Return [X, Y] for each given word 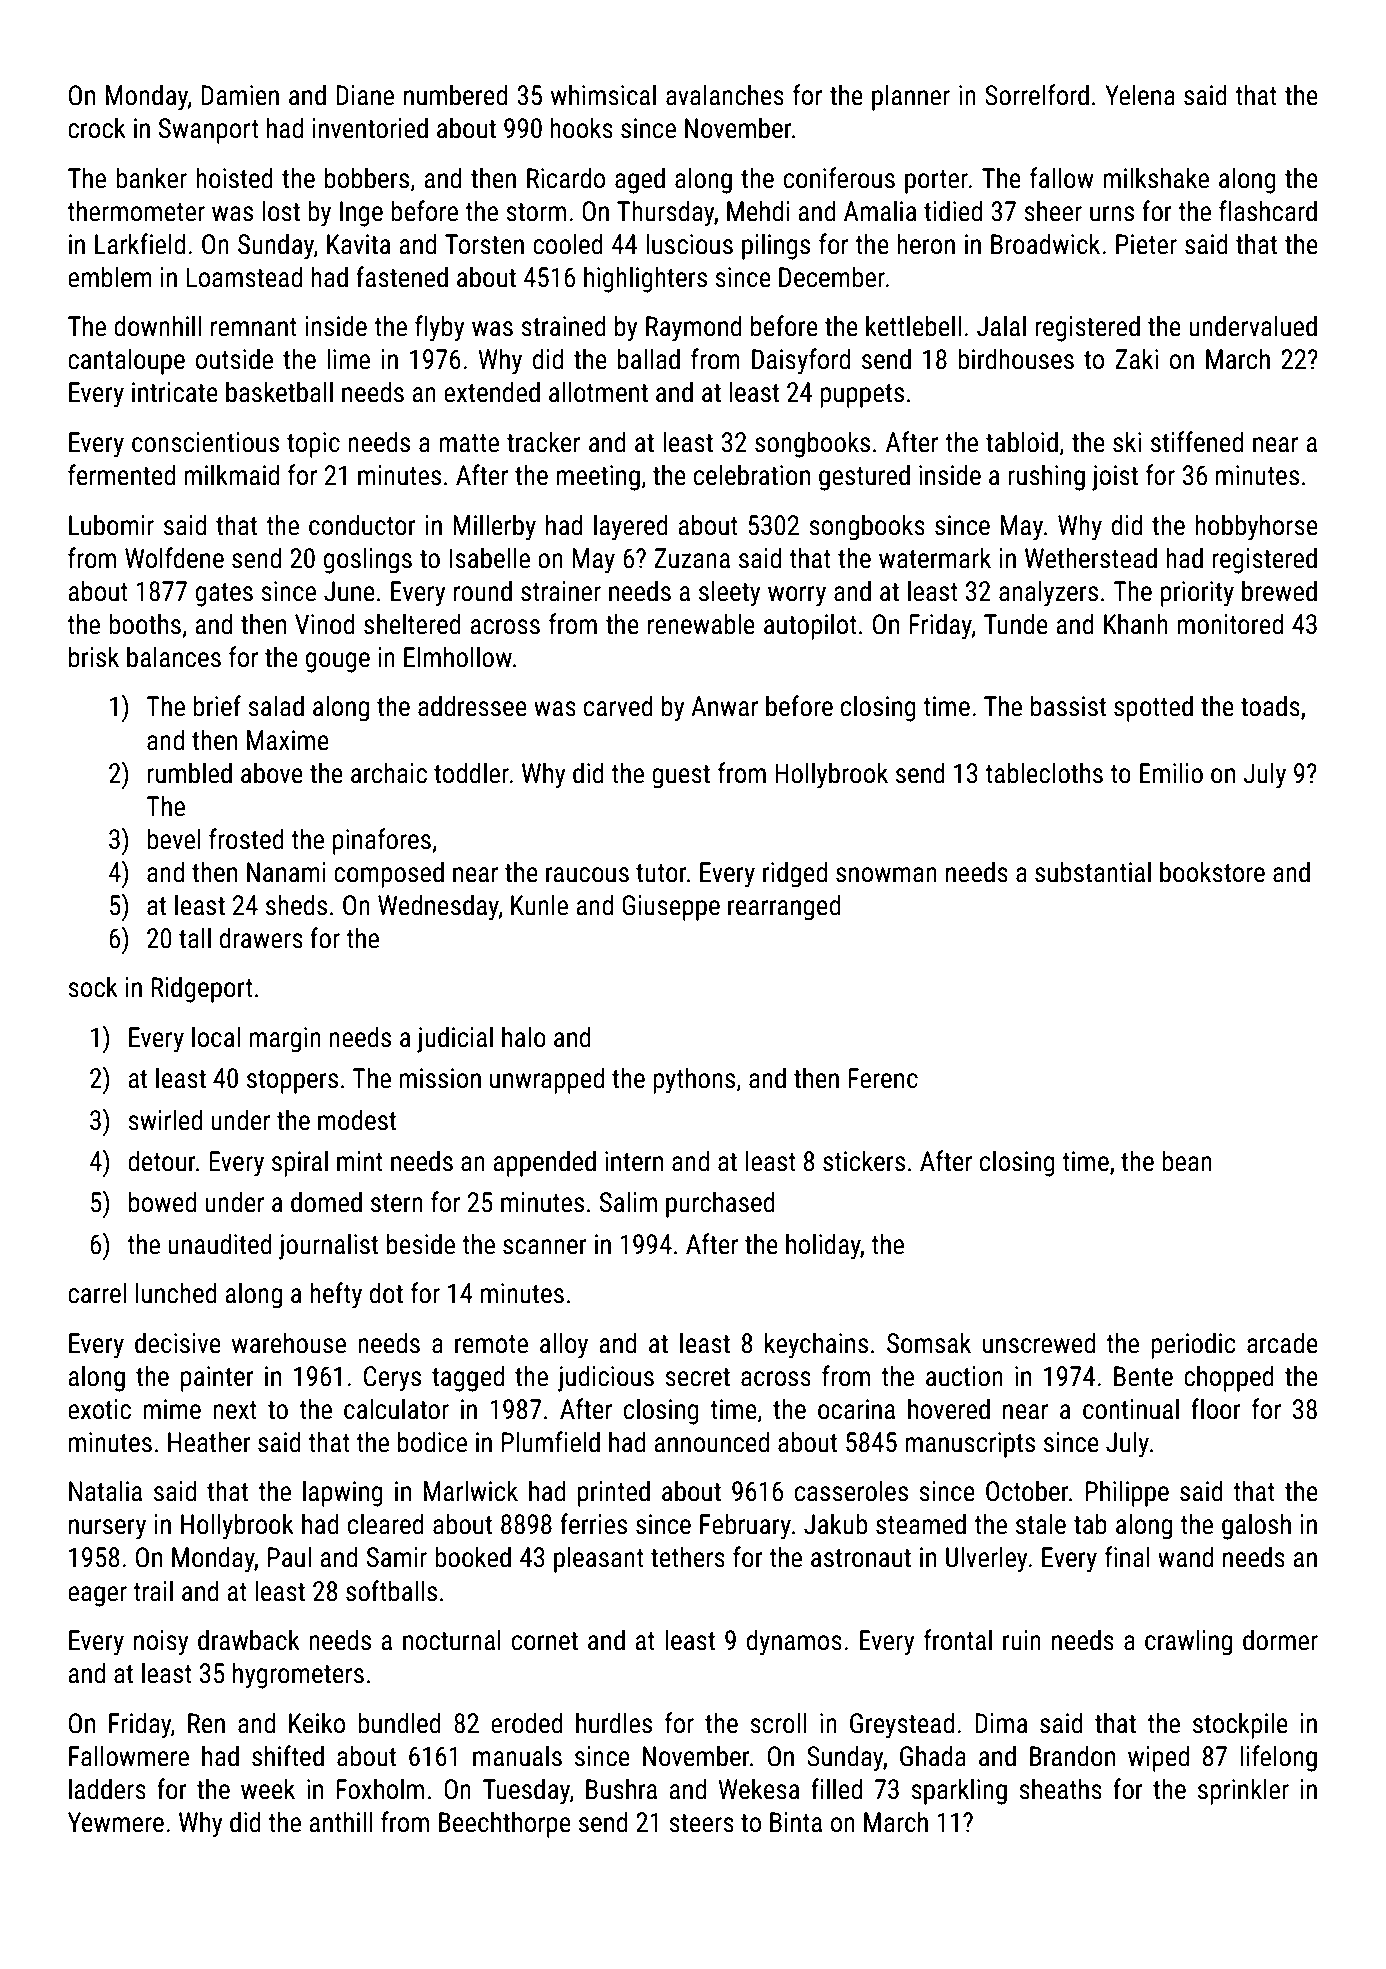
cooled [568, 244]
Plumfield [550, 1442]
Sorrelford [1037, 95]
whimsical [603, 95]
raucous [587, 875]
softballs [391, 1591]
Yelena [1140, 95]
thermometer [136, 211]
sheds [296, 905]
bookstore [1212, 872]
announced [712, 1442]
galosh [1256, 1526]
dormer [1280, 1640]
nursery [107, 1529]
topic [313, 445]
